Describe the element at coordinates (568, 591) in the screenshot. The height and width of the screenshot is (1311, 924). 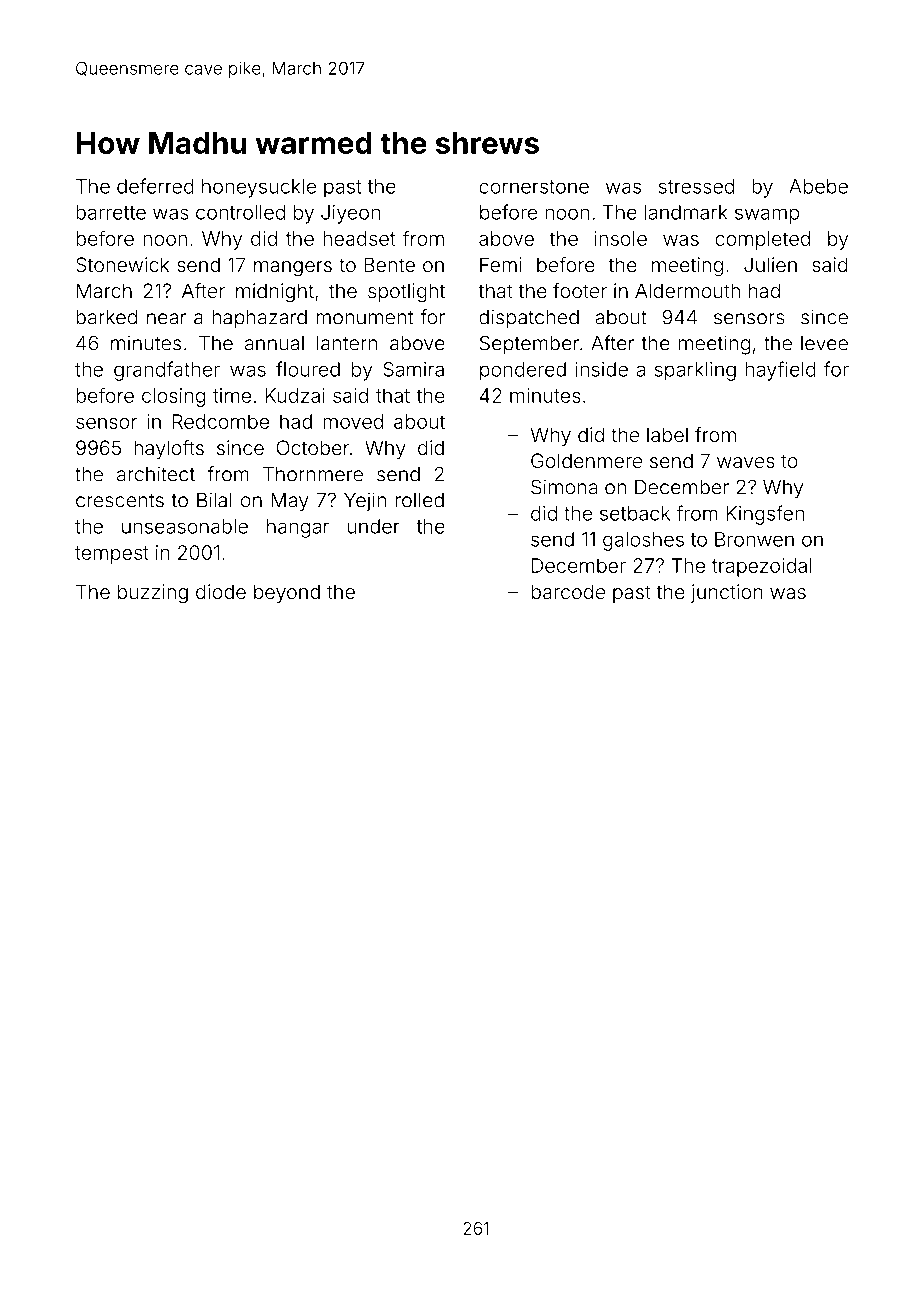
I see `barcode` at that location.
